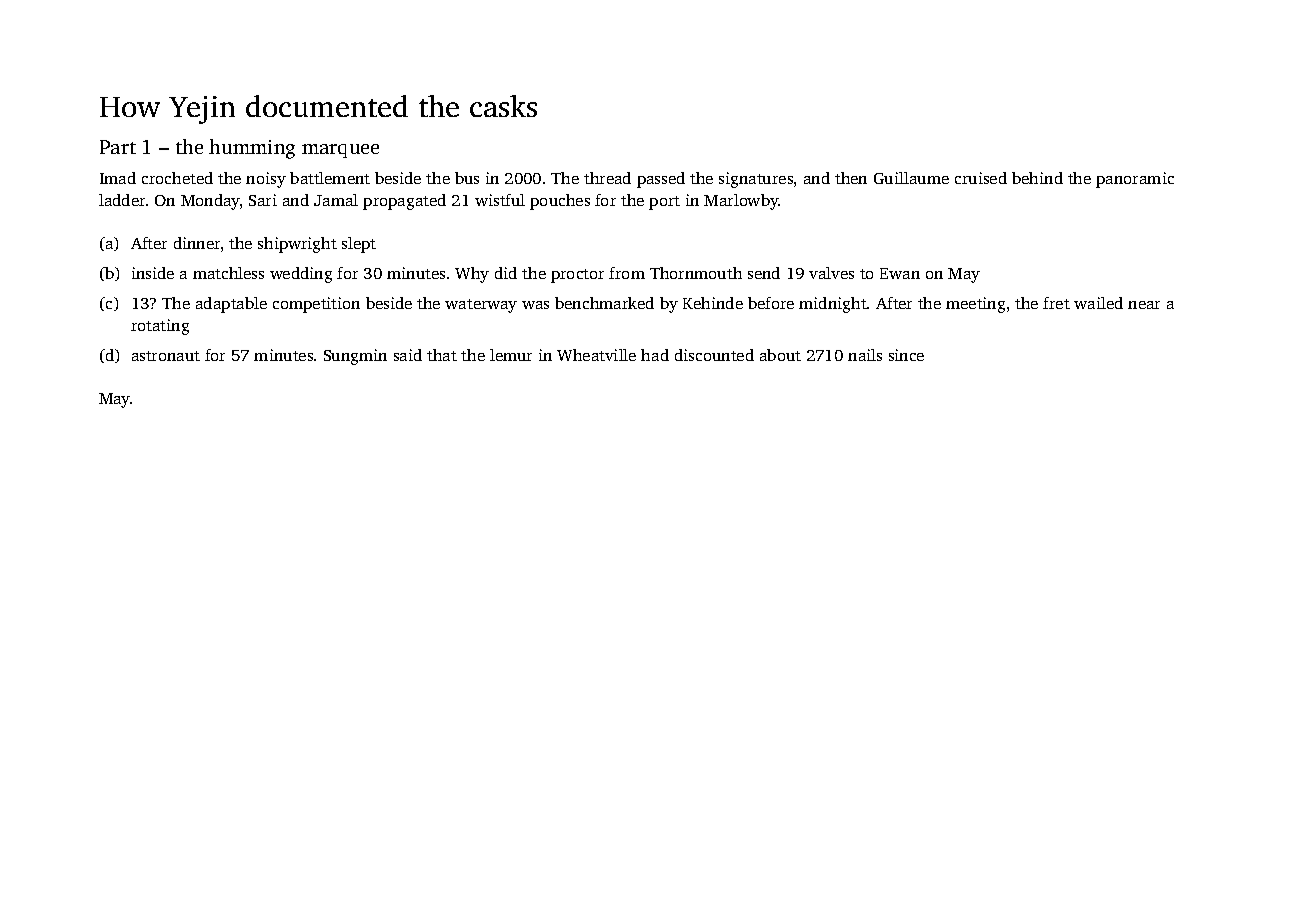 This screenshot has width=1308, height=924. I want to click on since, so click(906, 355).
